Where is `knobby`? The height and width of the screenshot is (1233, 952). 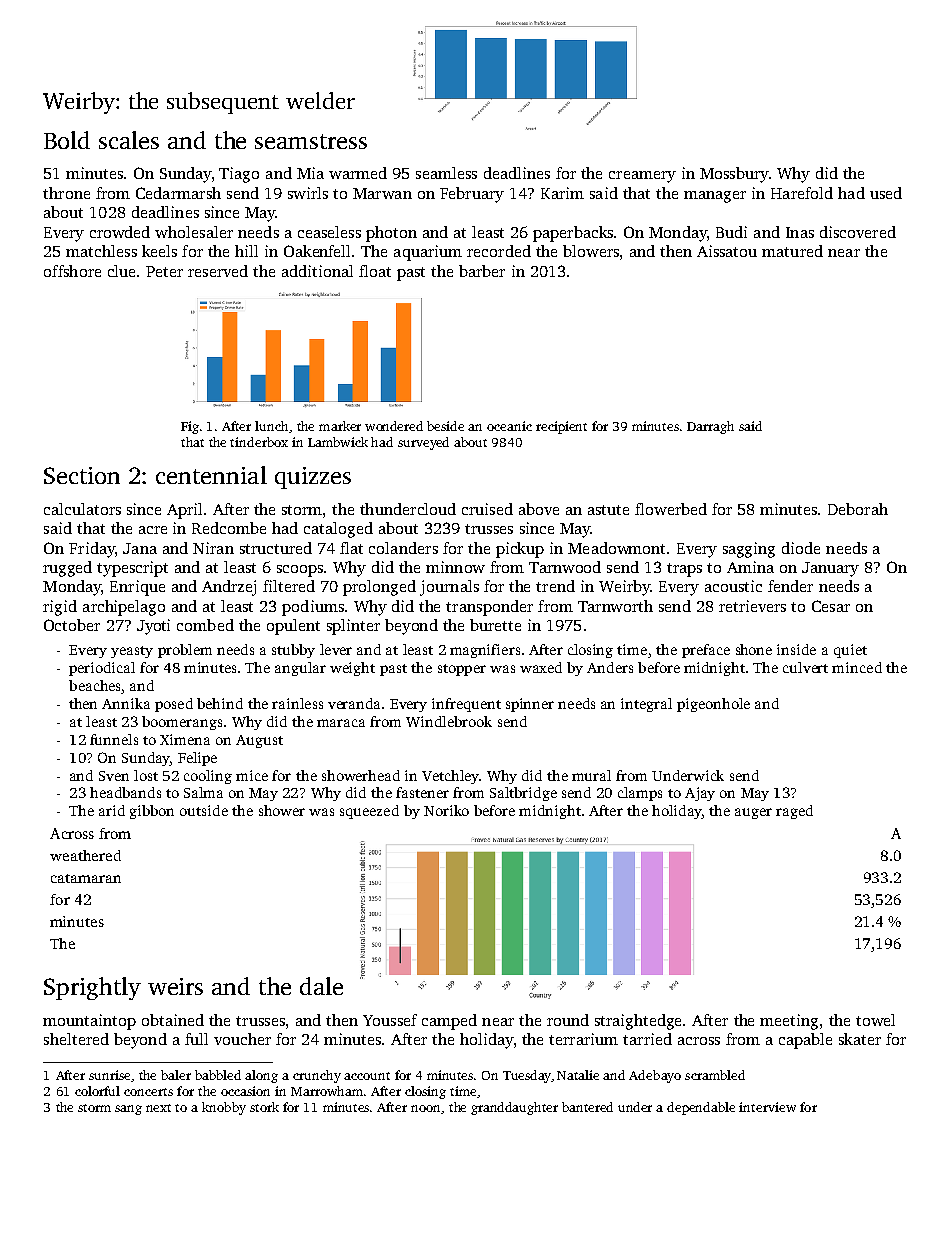 knobby is located at coordinates (224, 1108).
